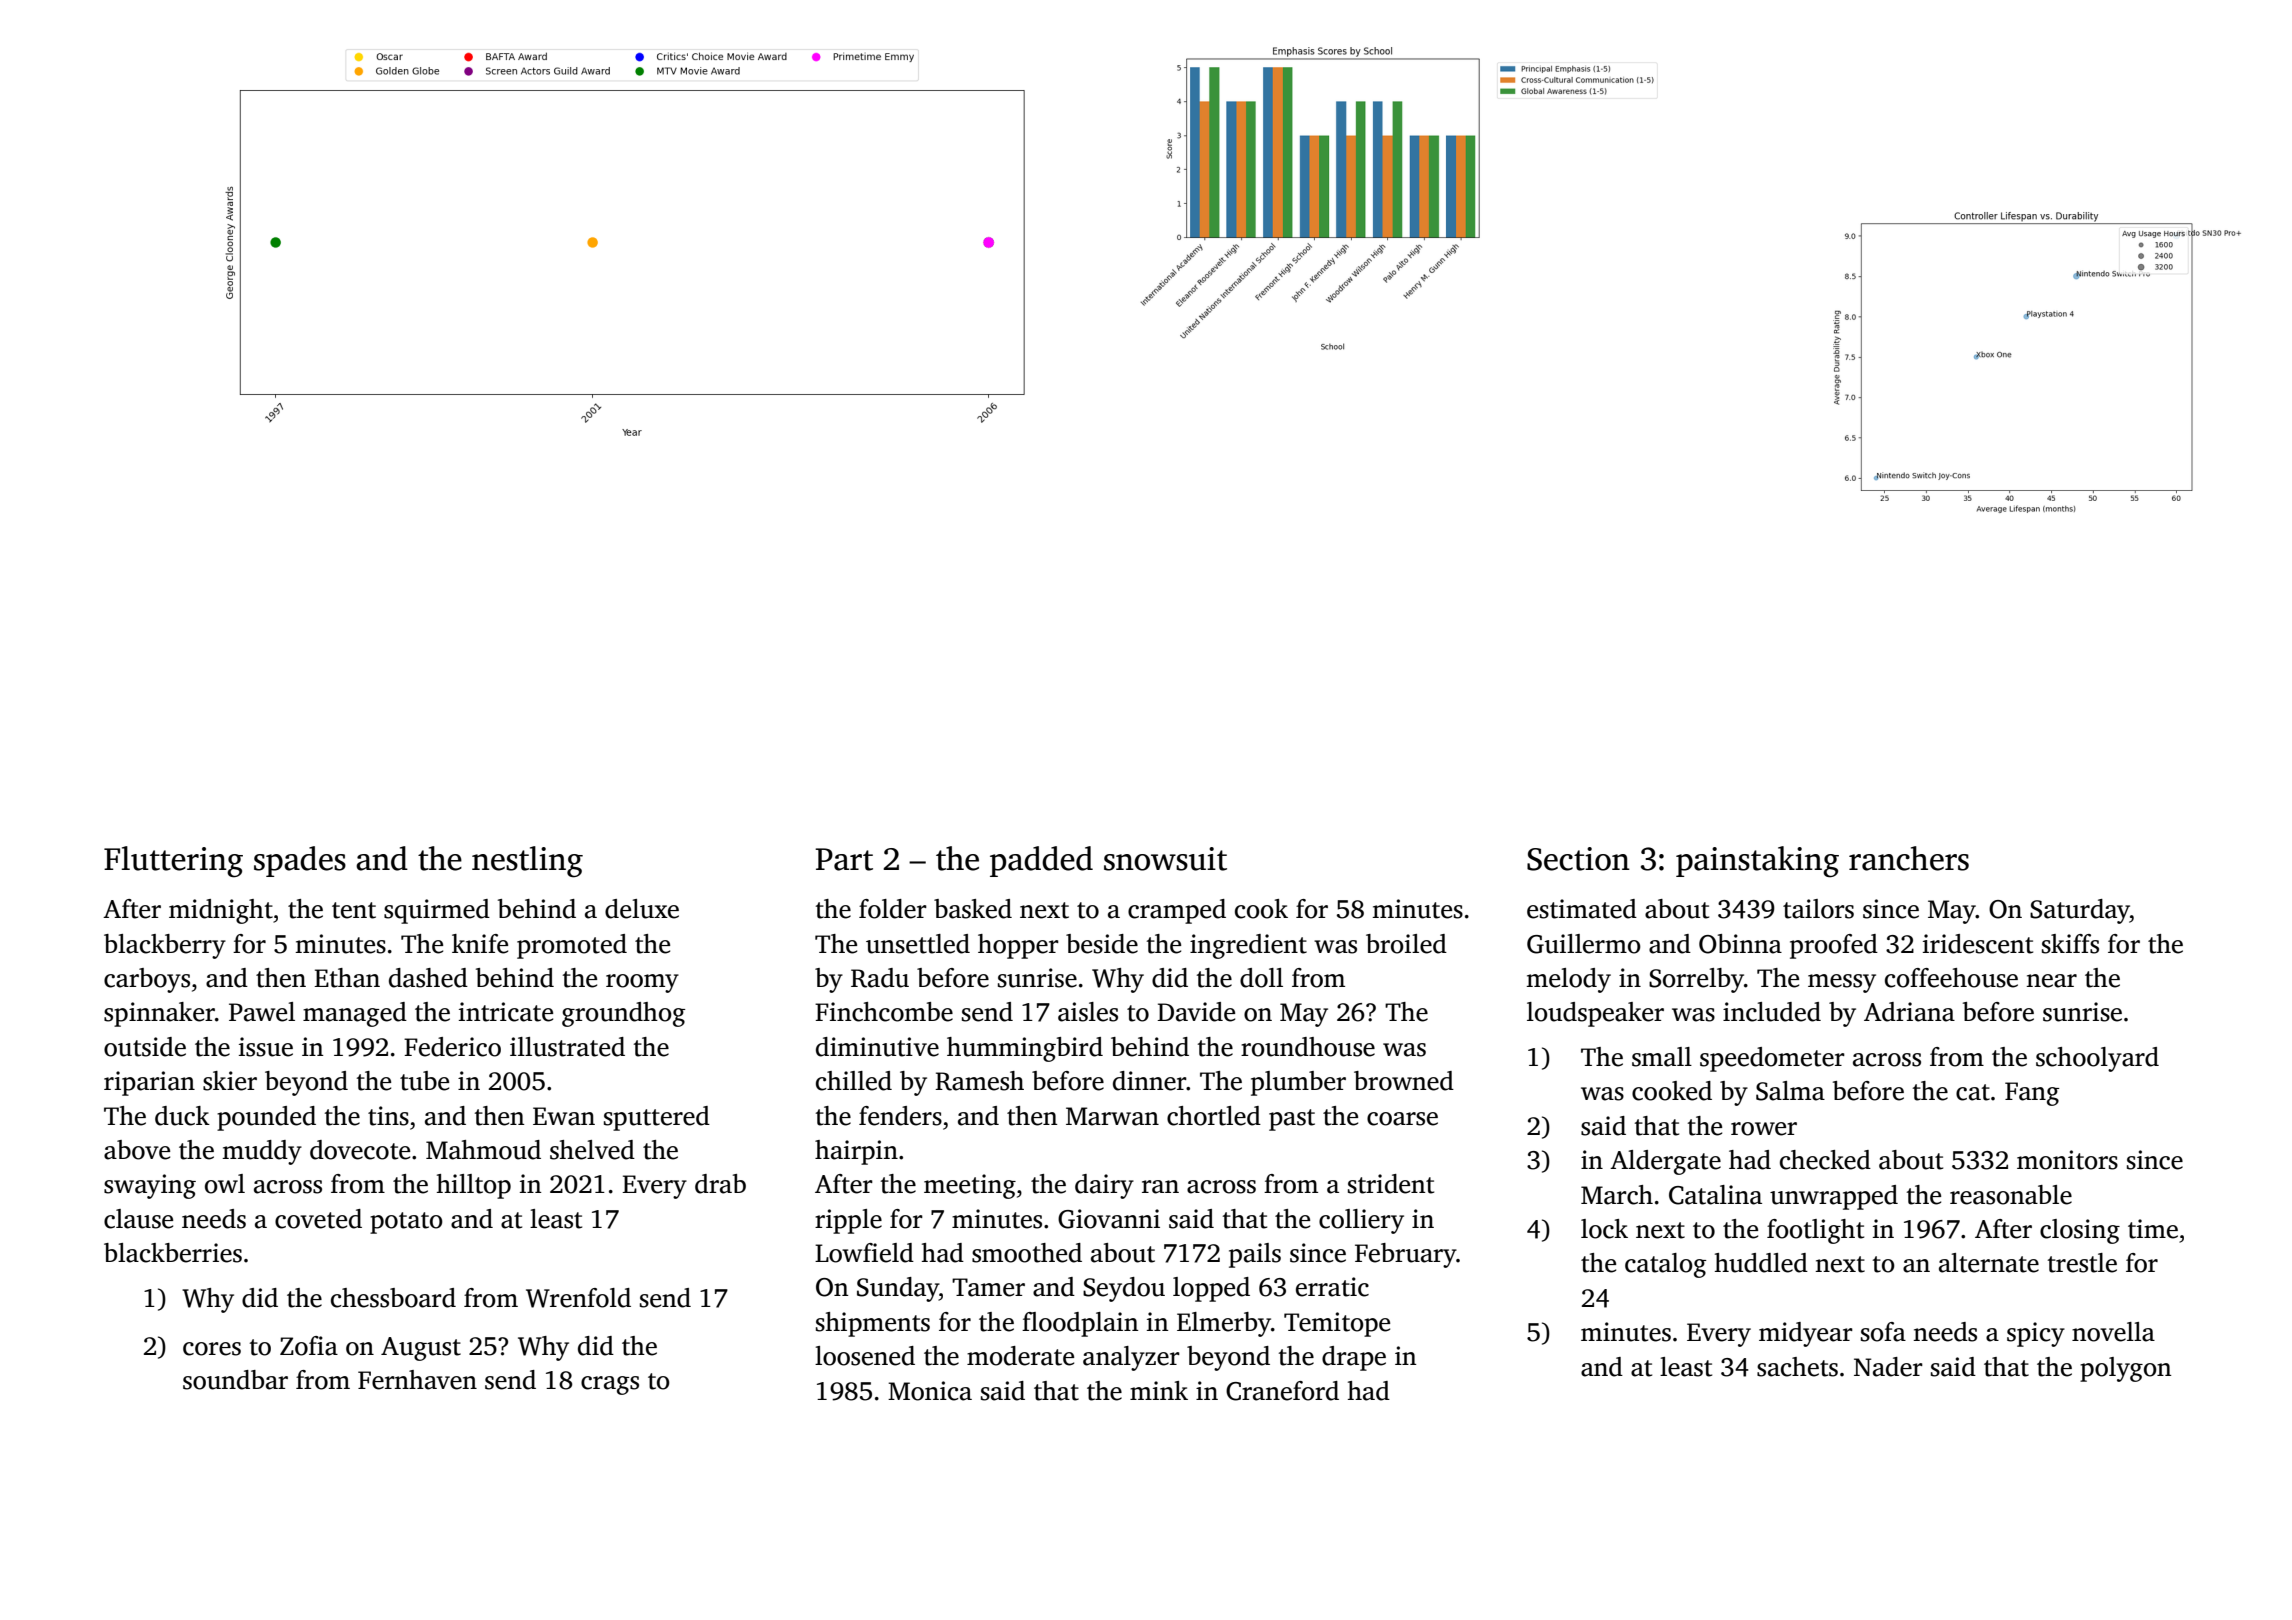 The width and height of the page is (2292, 1620). What do you see at coordinates (2011, 1195) in the page?
I see `reasonable` at bounding box center [2011, 1195].
